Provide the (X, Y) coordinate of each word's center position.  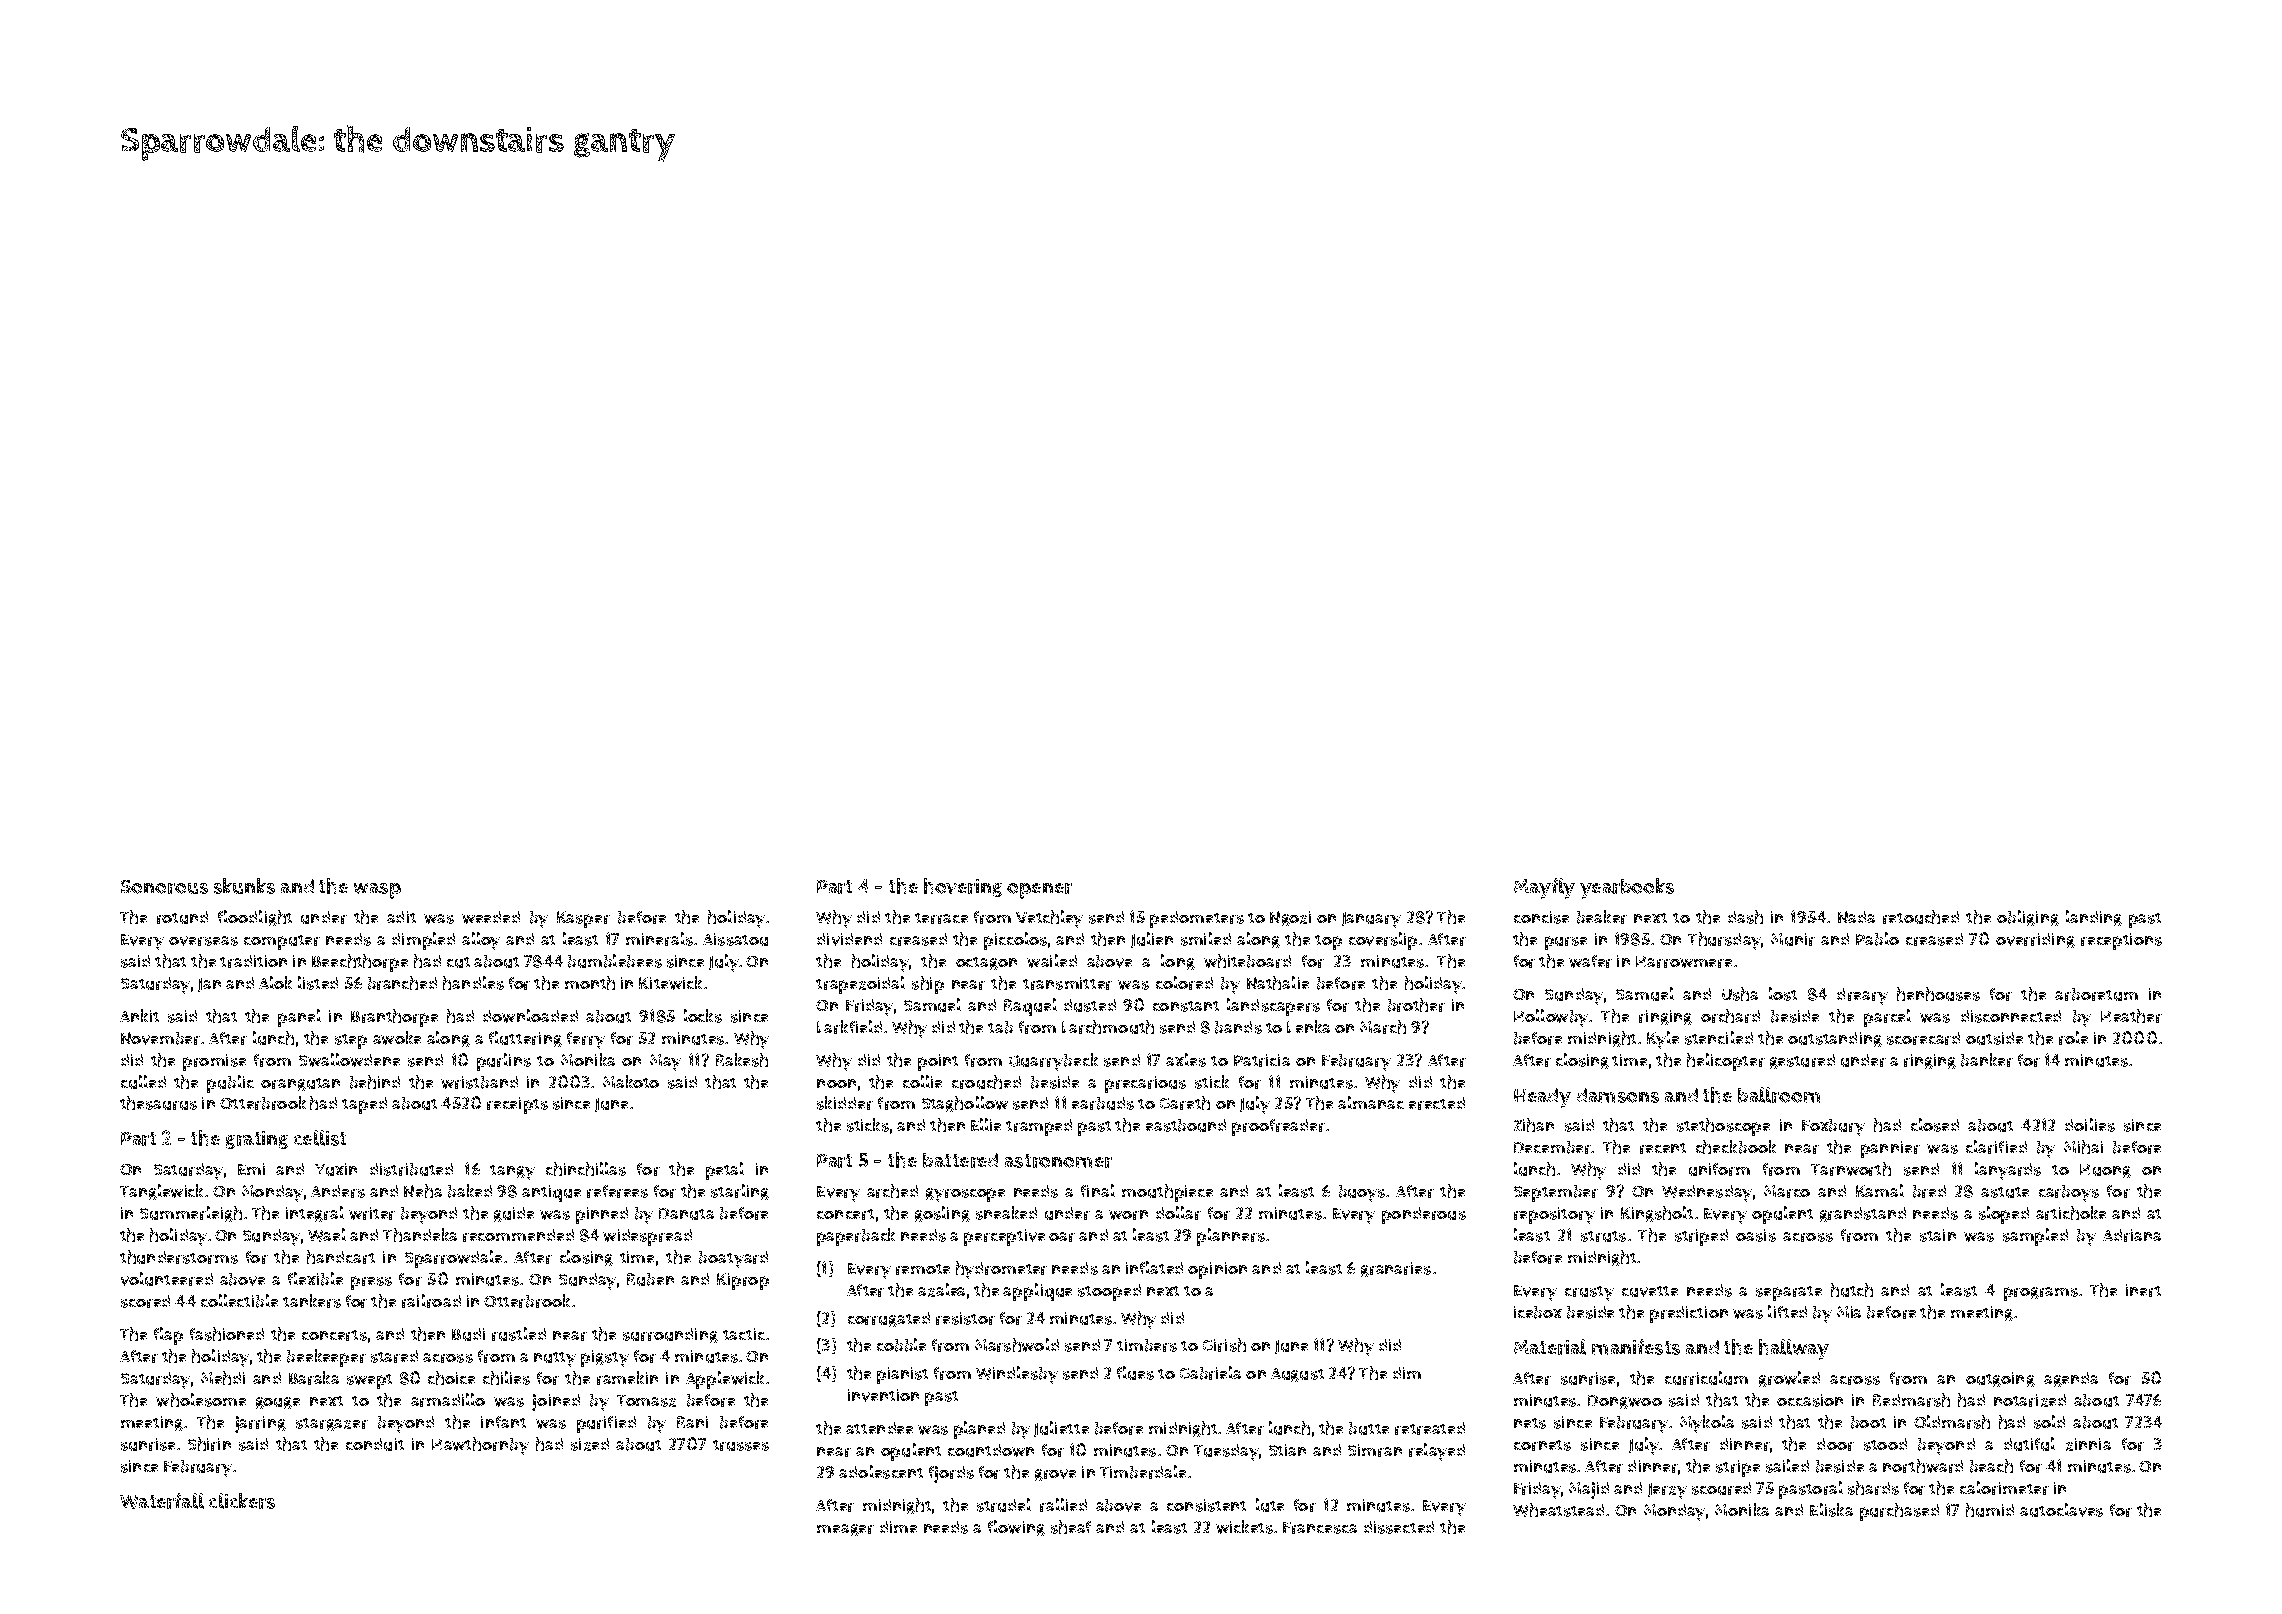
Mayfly (1544, 888)
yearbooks (1627, 888)
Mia (1849, 1312)
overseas (203, 941)
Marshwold (1017, 1345)
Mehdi (223, 1378)
